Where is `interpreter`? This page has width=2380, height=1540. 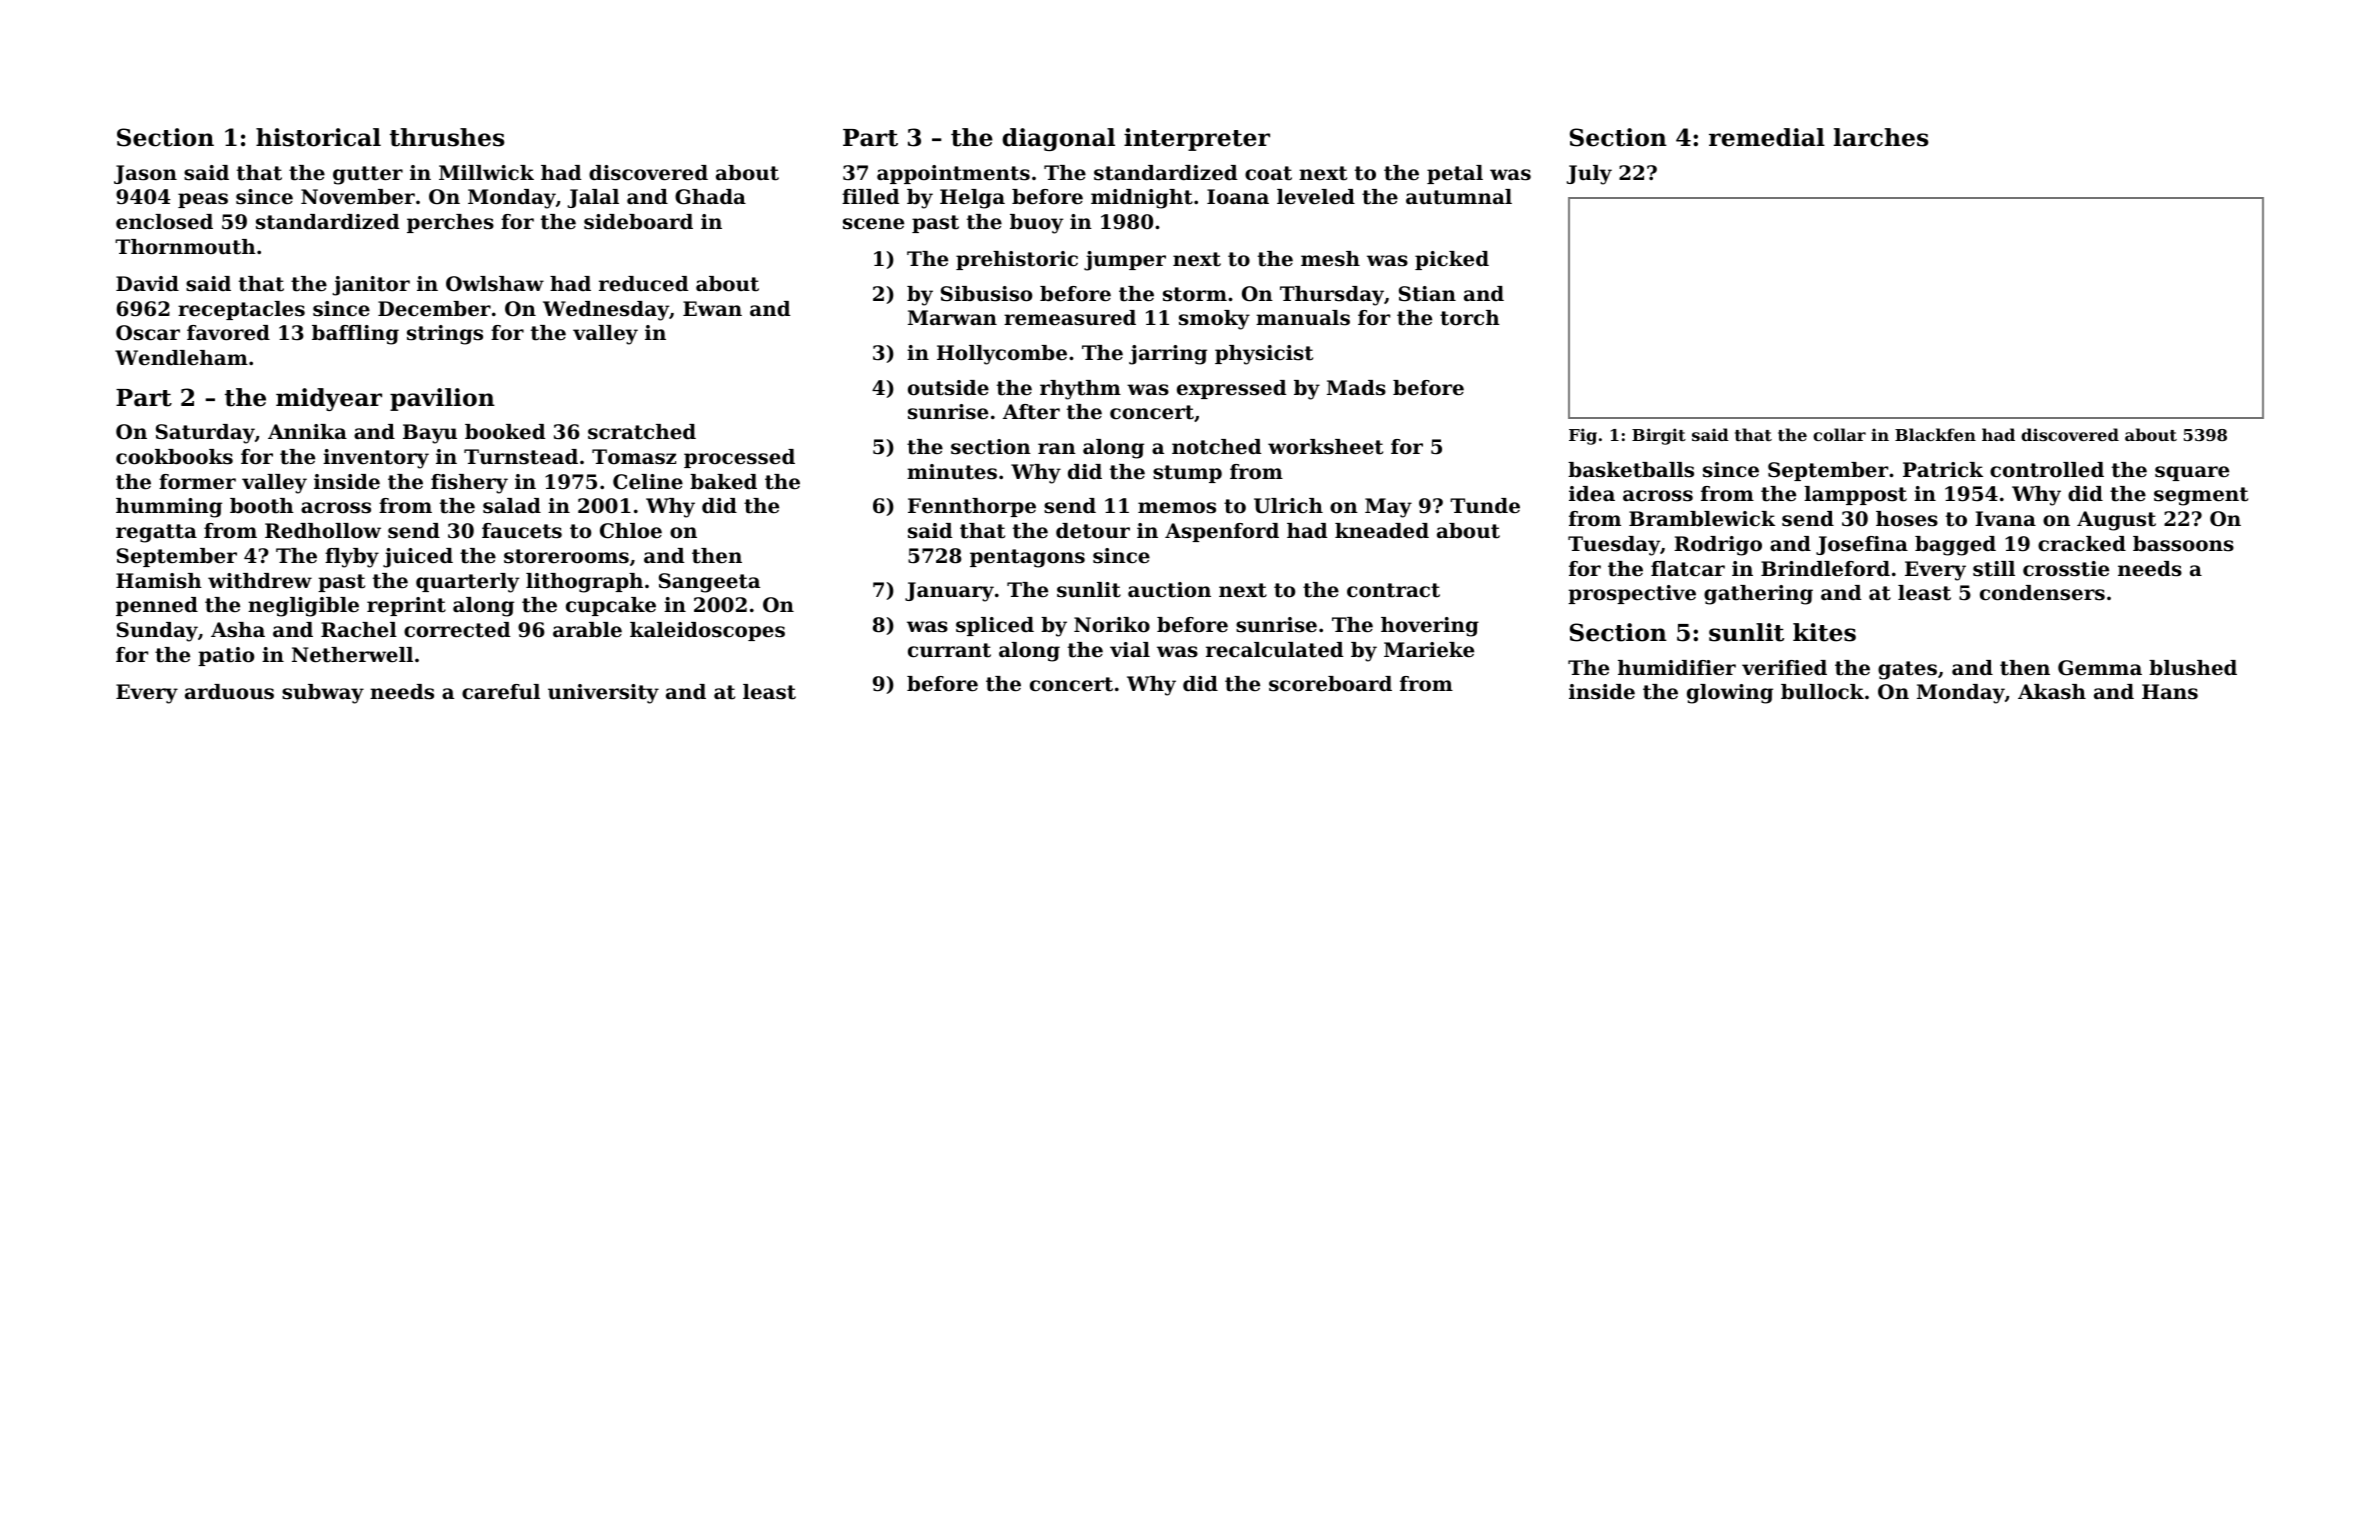
interpreter is located at coordinates (1197, 139).
